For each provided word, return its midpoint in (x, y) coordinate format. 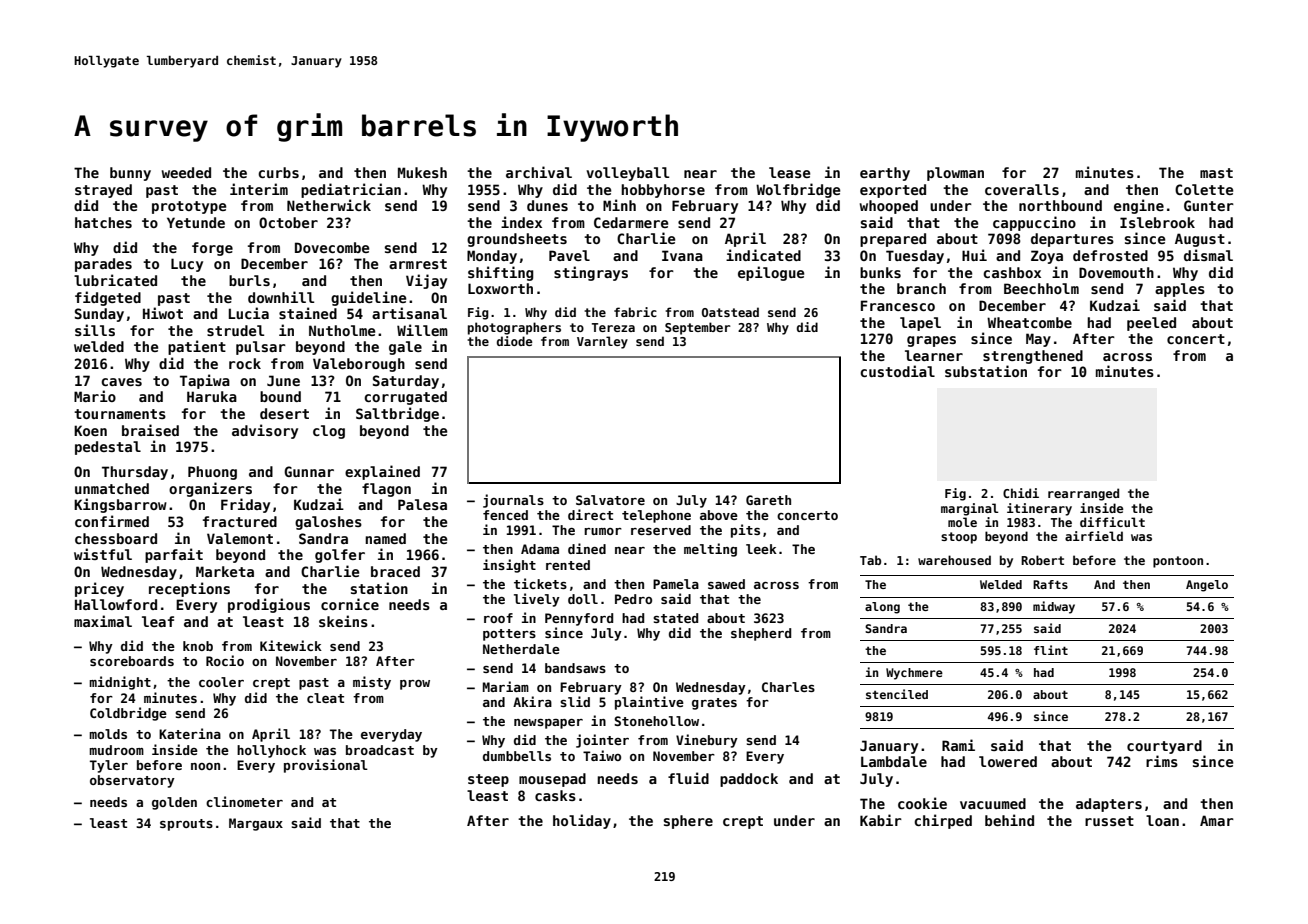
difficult (1112, 522)
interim (259, 189)
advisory (265, 431)
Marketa (225, 571)
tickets (540, 583)
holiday (582, 821)
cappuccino (1034, 223)
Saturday (406, 382)
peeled (1151, 324)
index (521, 222)
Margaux (256, 824)
